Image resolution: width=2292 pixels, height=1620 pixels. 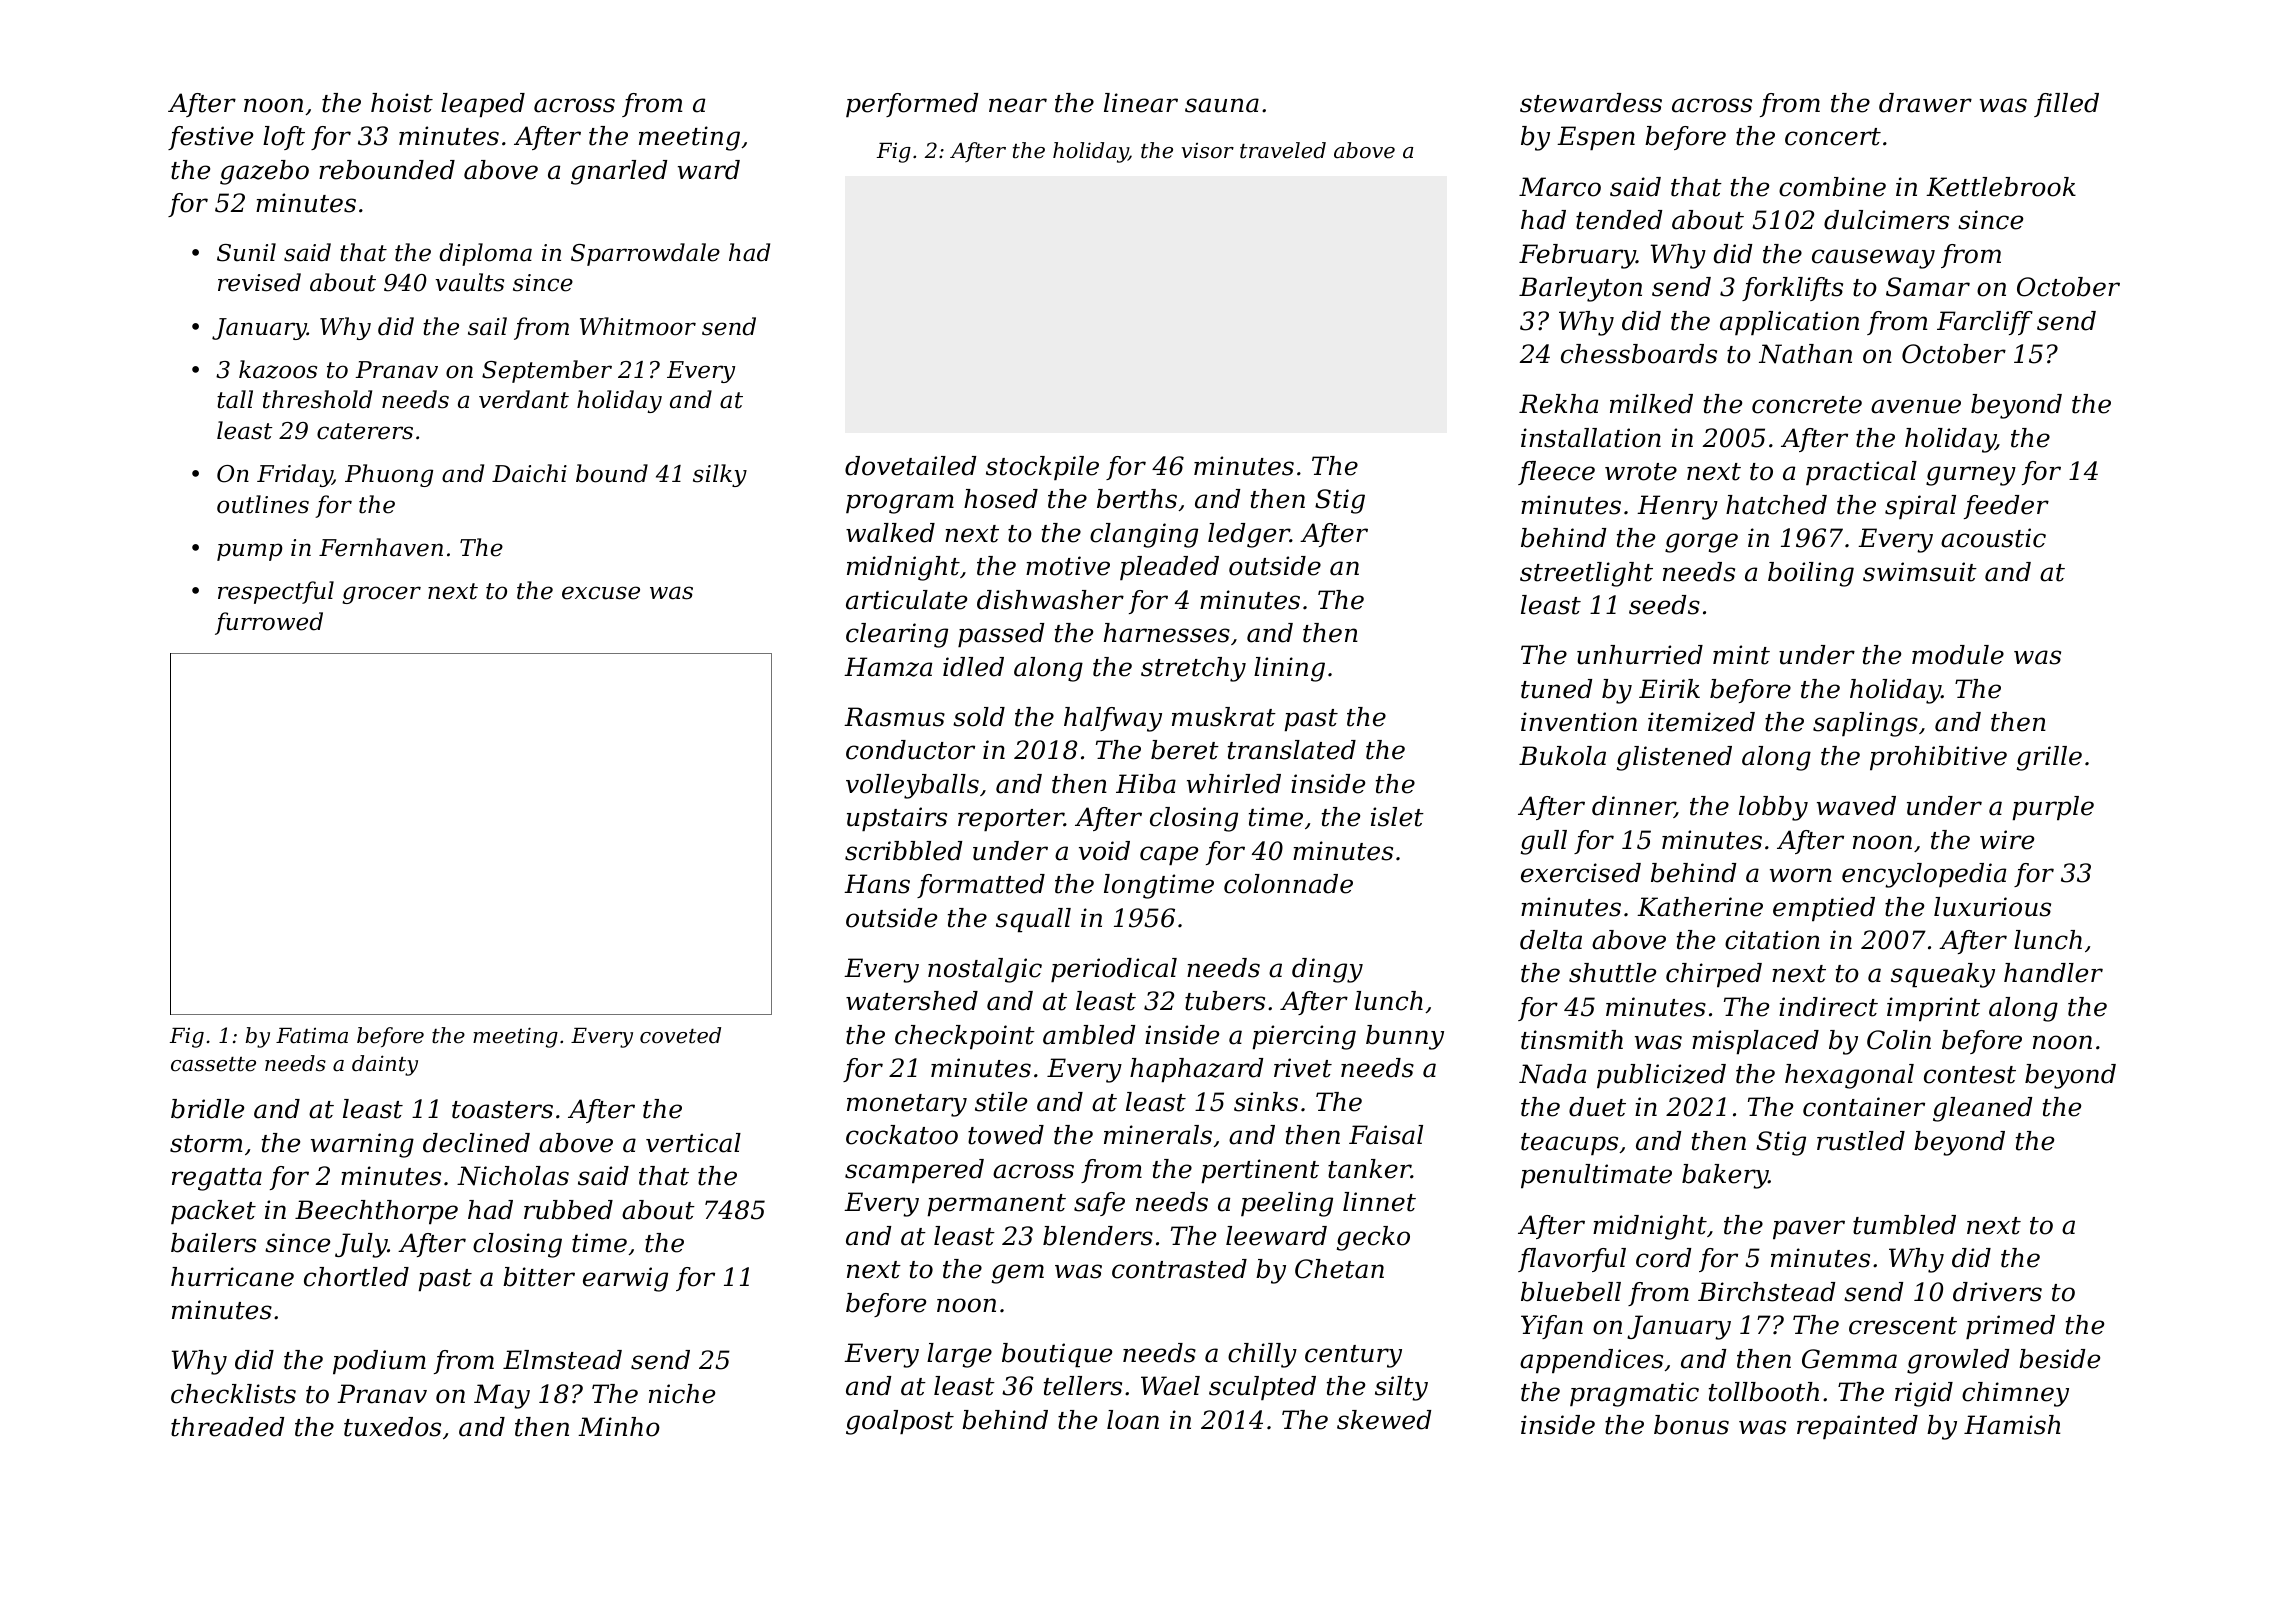 What do you see at coordinates (392, 1427) in the document?
I see `tuxedos` at bounding box center [392, 1427].
